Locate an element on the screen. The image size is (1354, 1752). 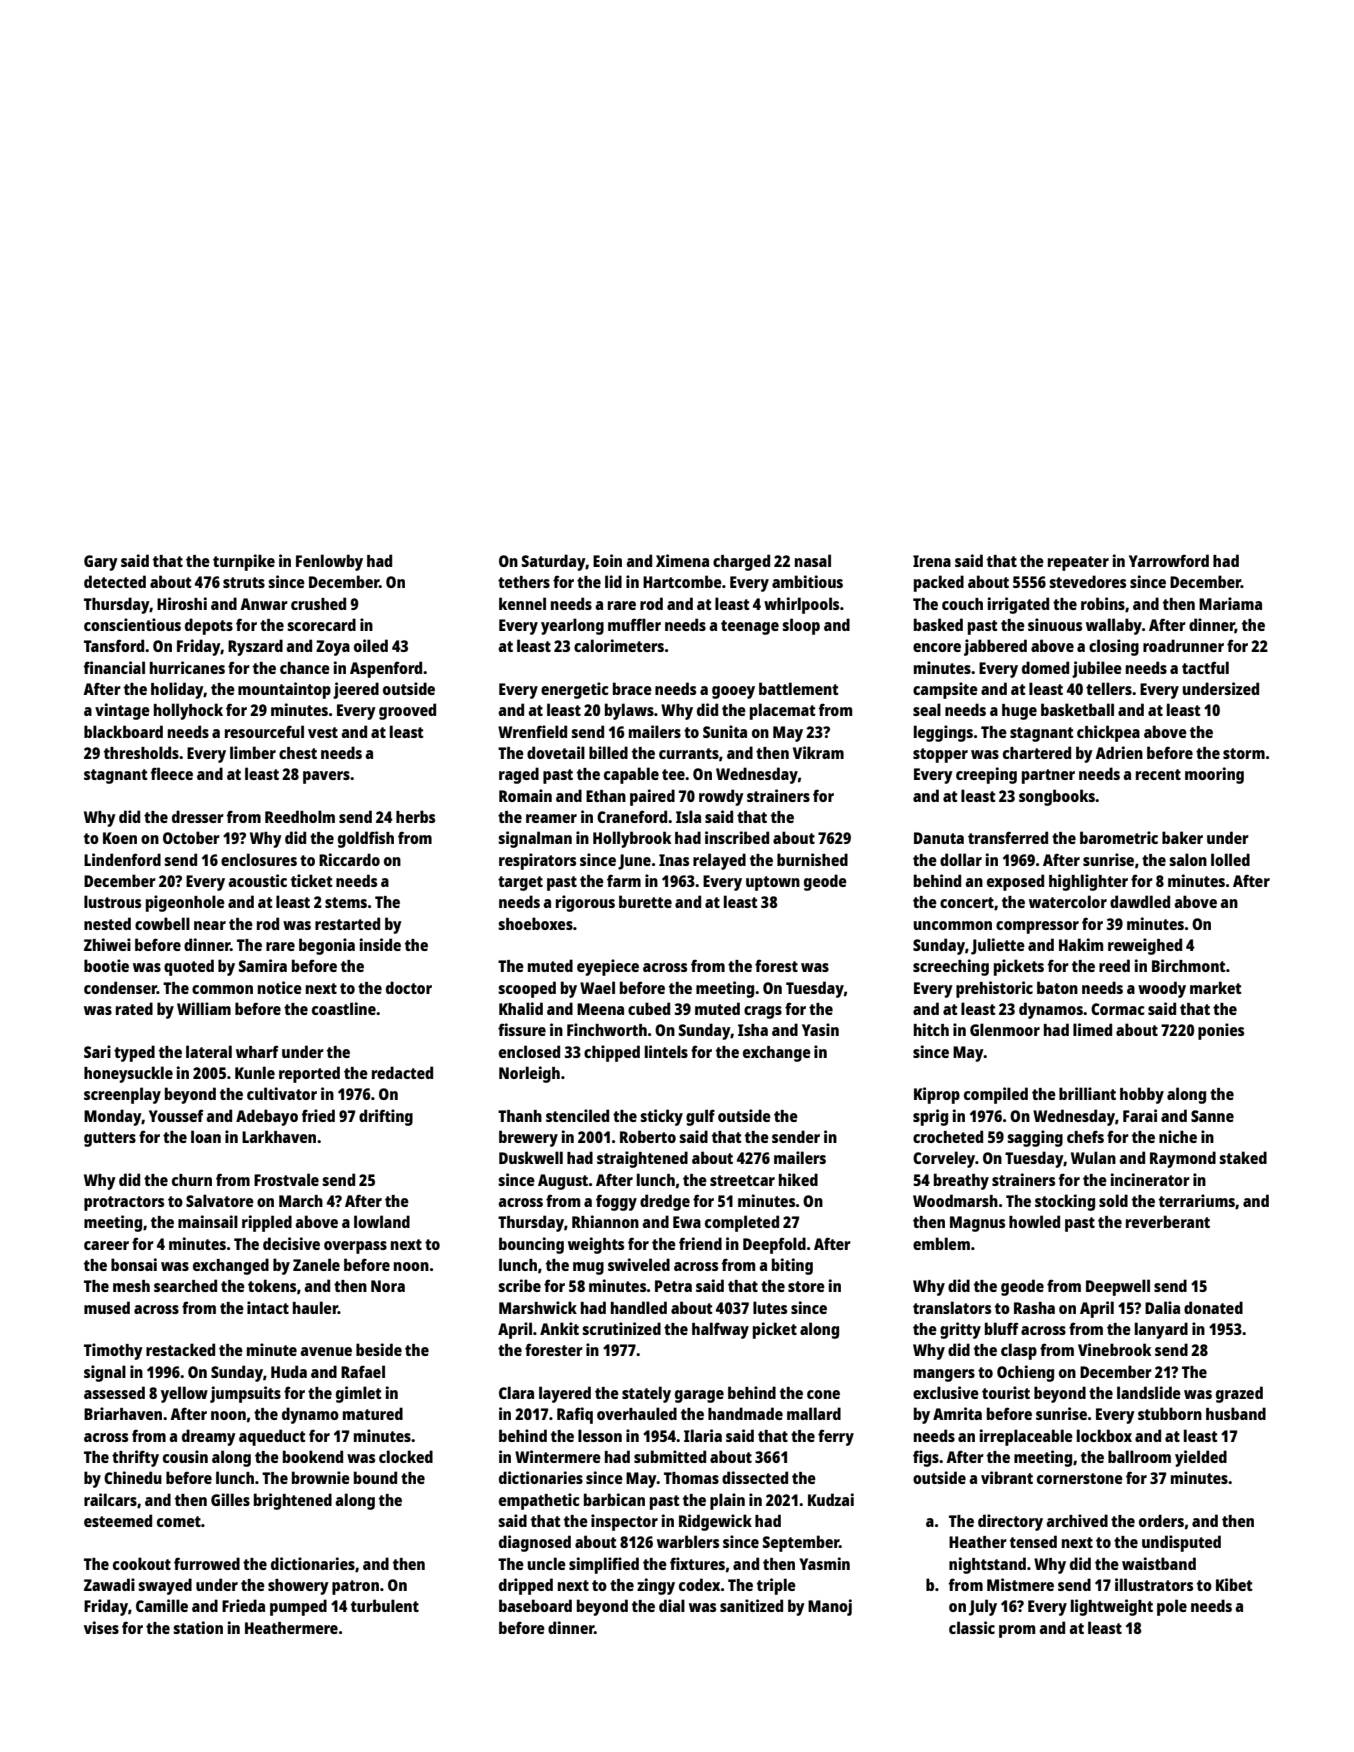
furrowed is located at coordinates (207, 1563).
